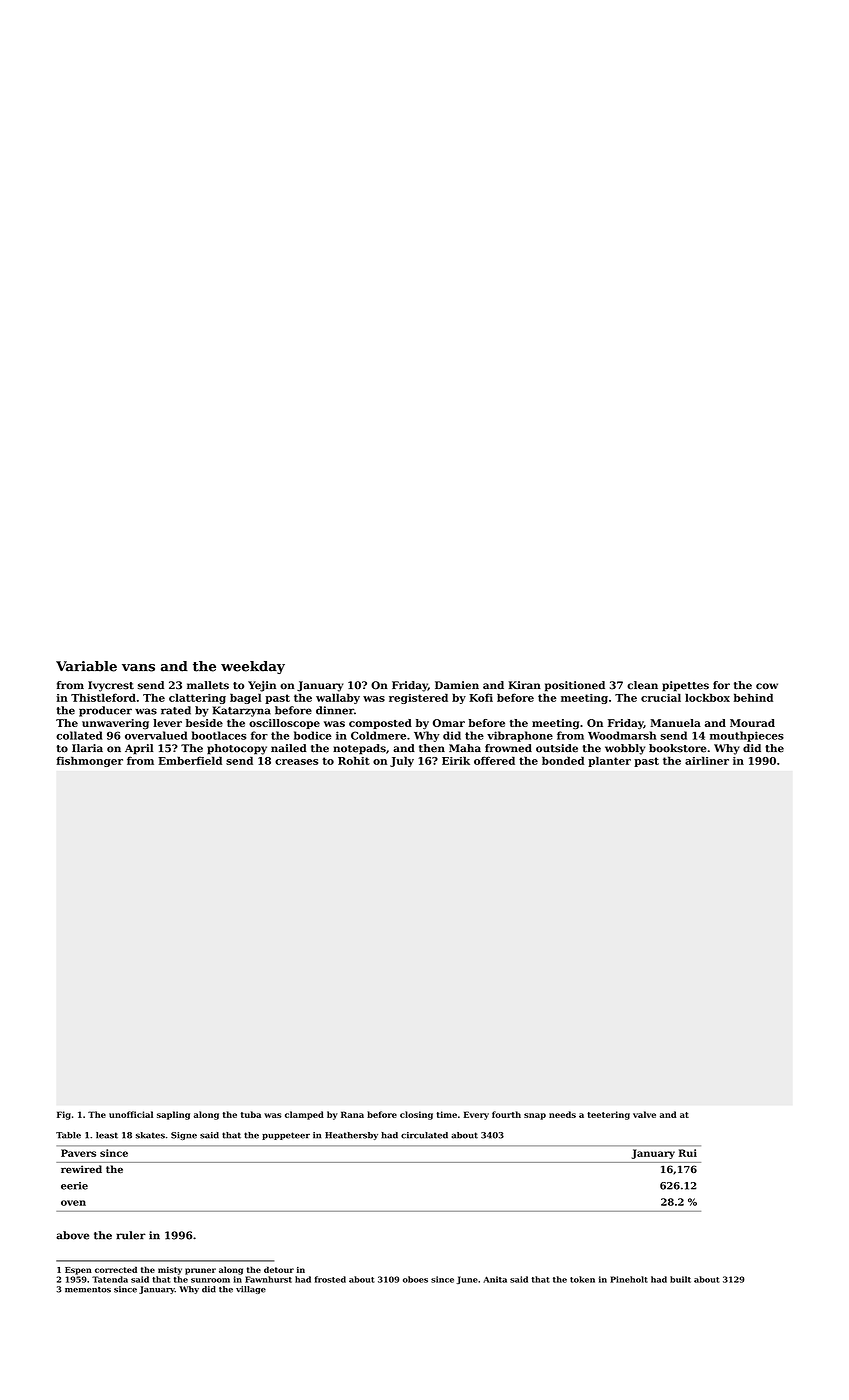 This image has width=849, height=1400. What do you see at coordinates (352, 1114) in the image?
I see `Rana` at bounding box center [352, 1114].
